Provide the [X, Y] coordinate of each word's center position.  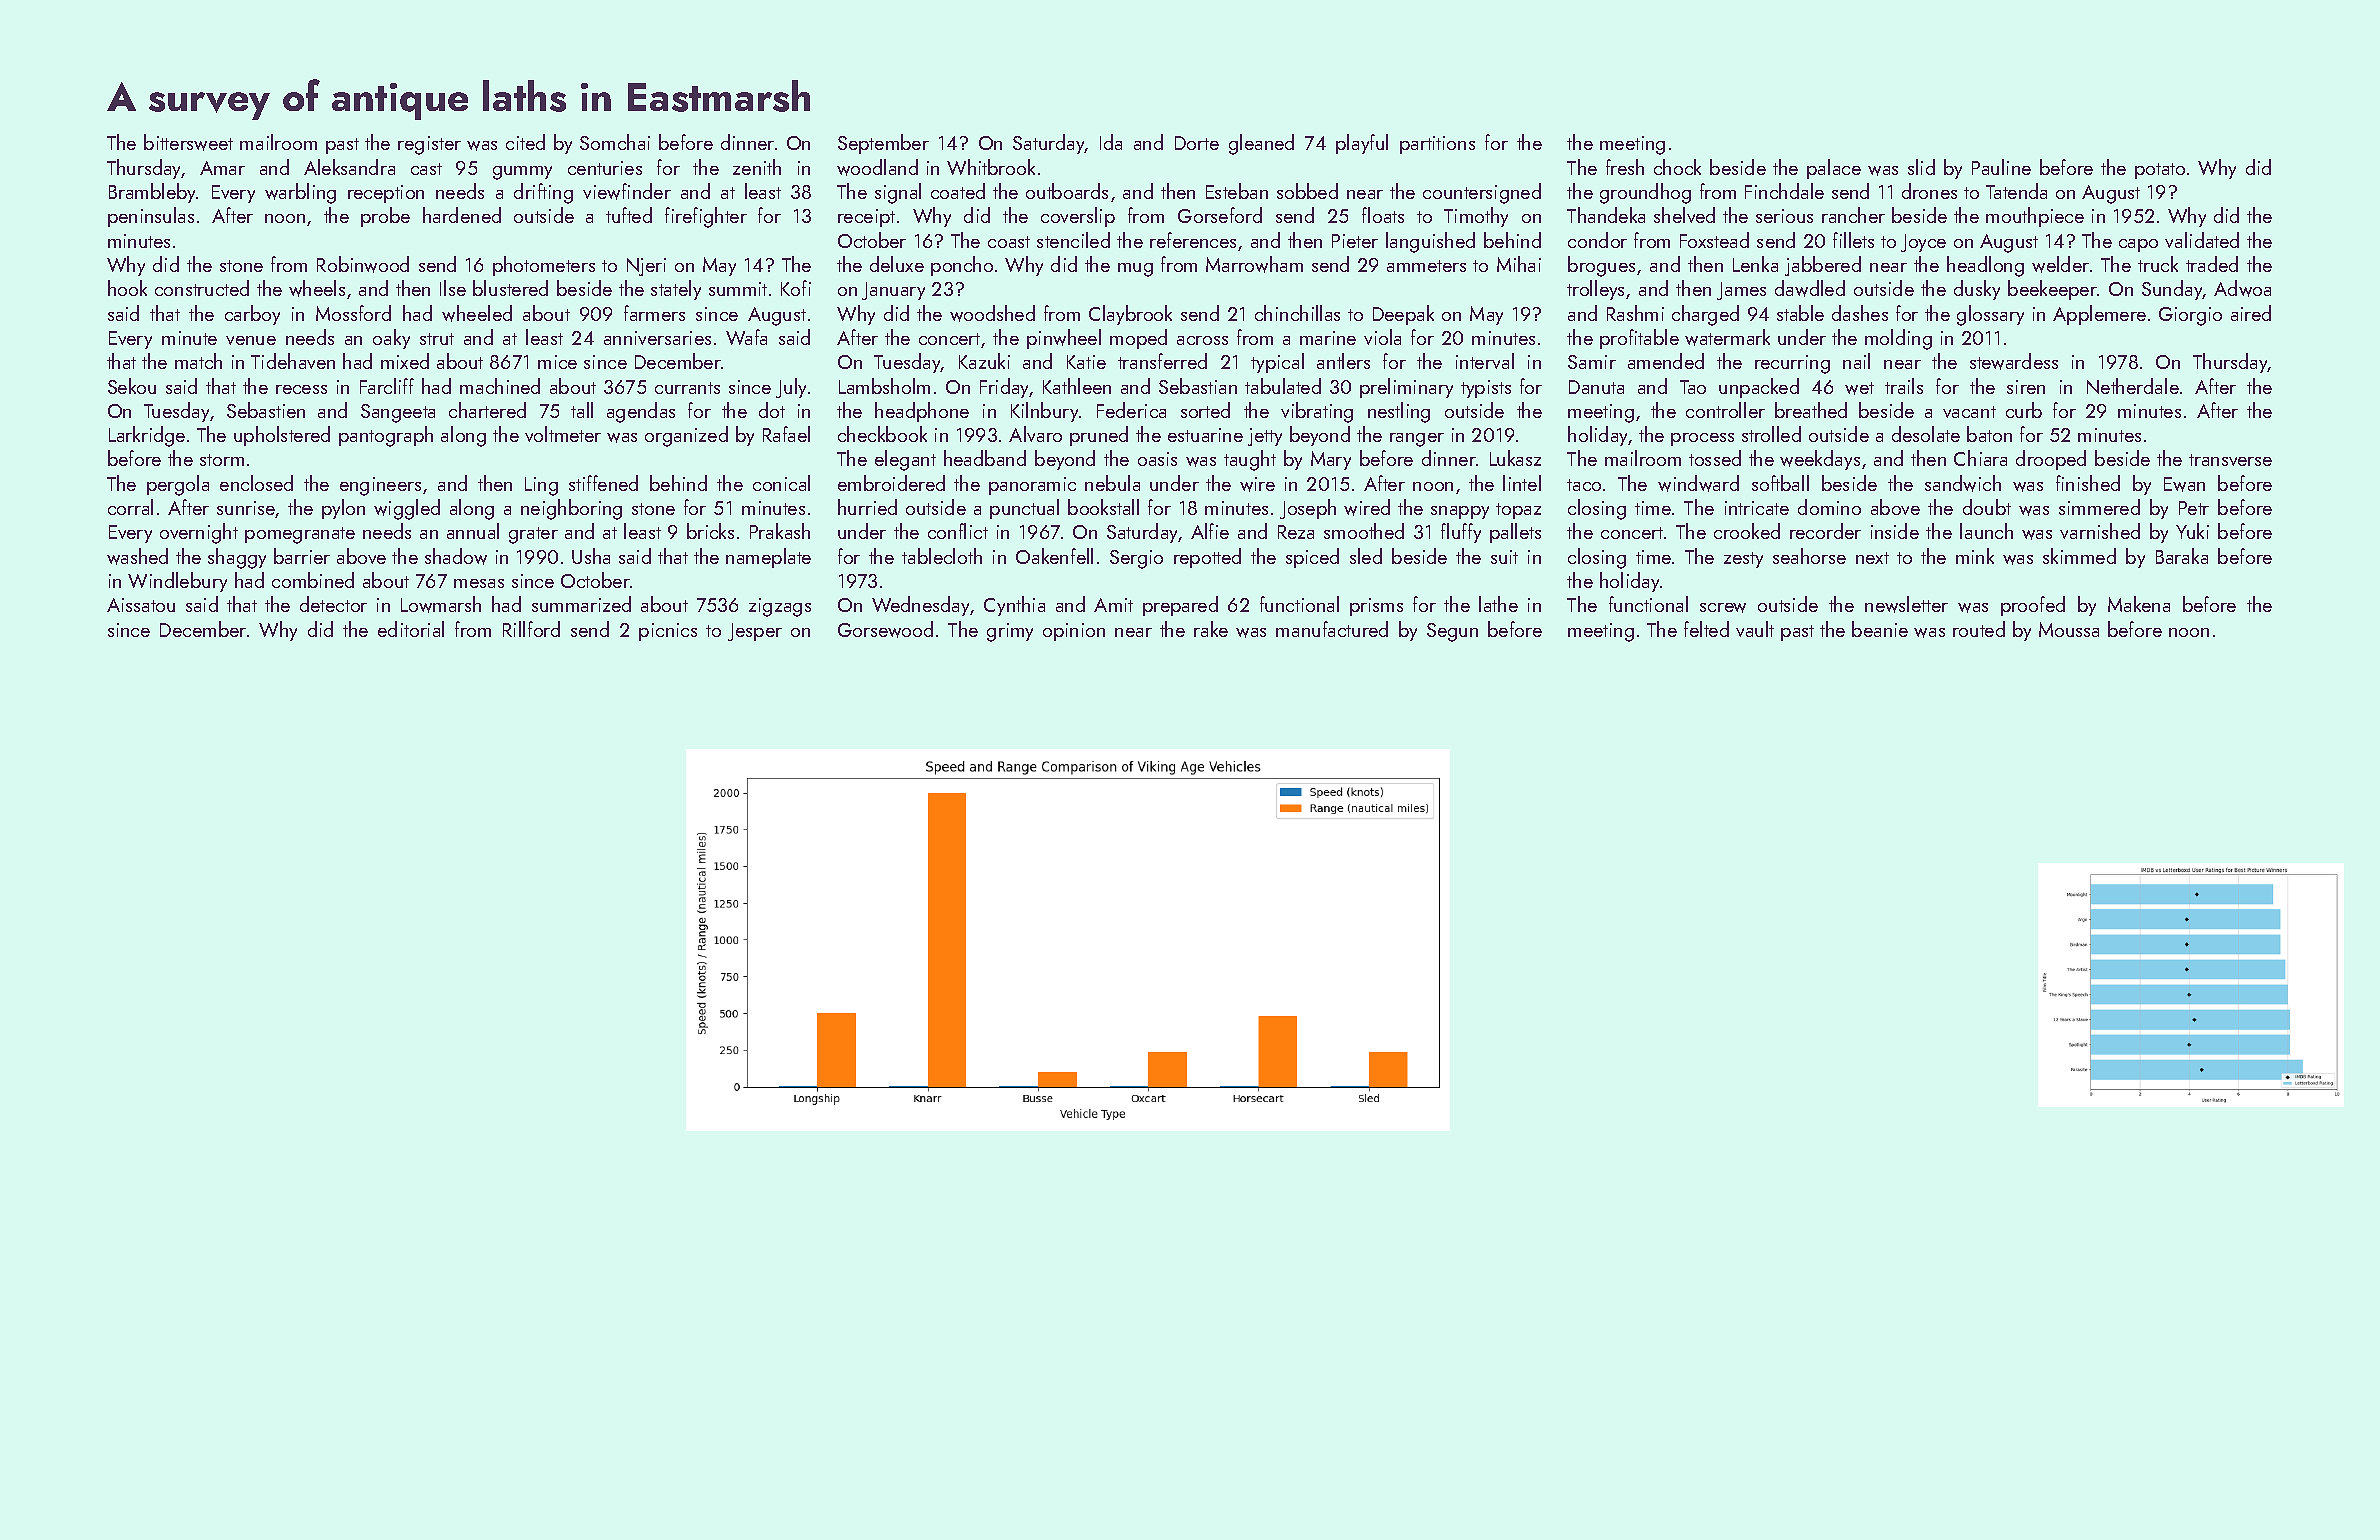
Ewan [2184, 484]
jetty [1265, 437]
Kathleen [1077, 386]
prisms [1376, 607]
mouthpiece [2035, 217]
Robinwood [363, 264]
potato [2160, 171]
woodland [877, 167]
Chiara [1980, 458]
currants [687, 388]
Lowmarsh [441, 604]
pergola [178, 485]
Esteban [1237, 191]
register [429, 145]
